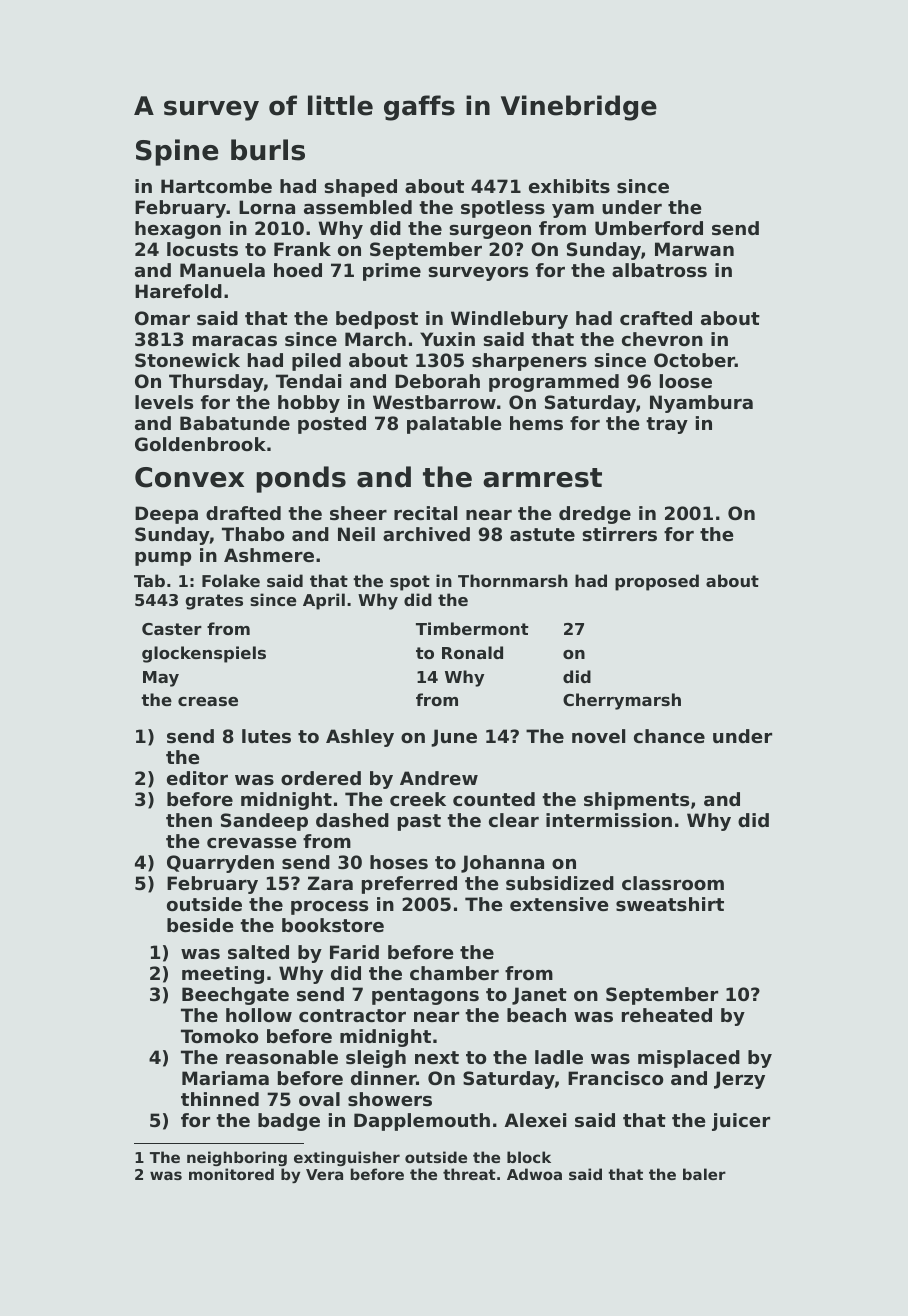  Describe the element at coordinates (673, 883) in the image. I see `classroom` at that location.
